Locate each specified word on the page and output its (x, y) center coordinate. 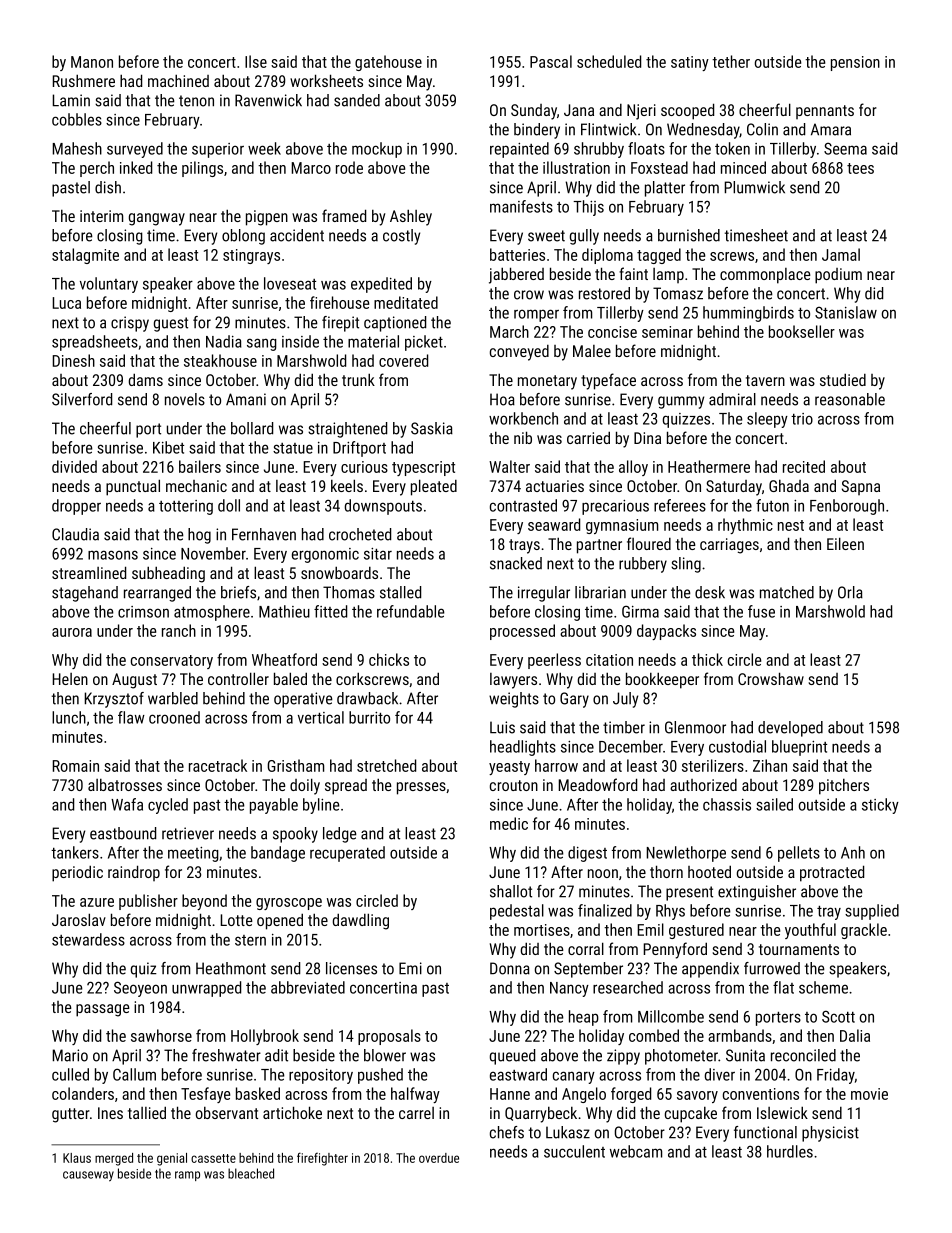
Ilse (256, 61)
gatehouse (388, 63)
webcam (636, 1151)
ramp (187, 1176)
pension (855, 63)
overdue (439, 1158)
